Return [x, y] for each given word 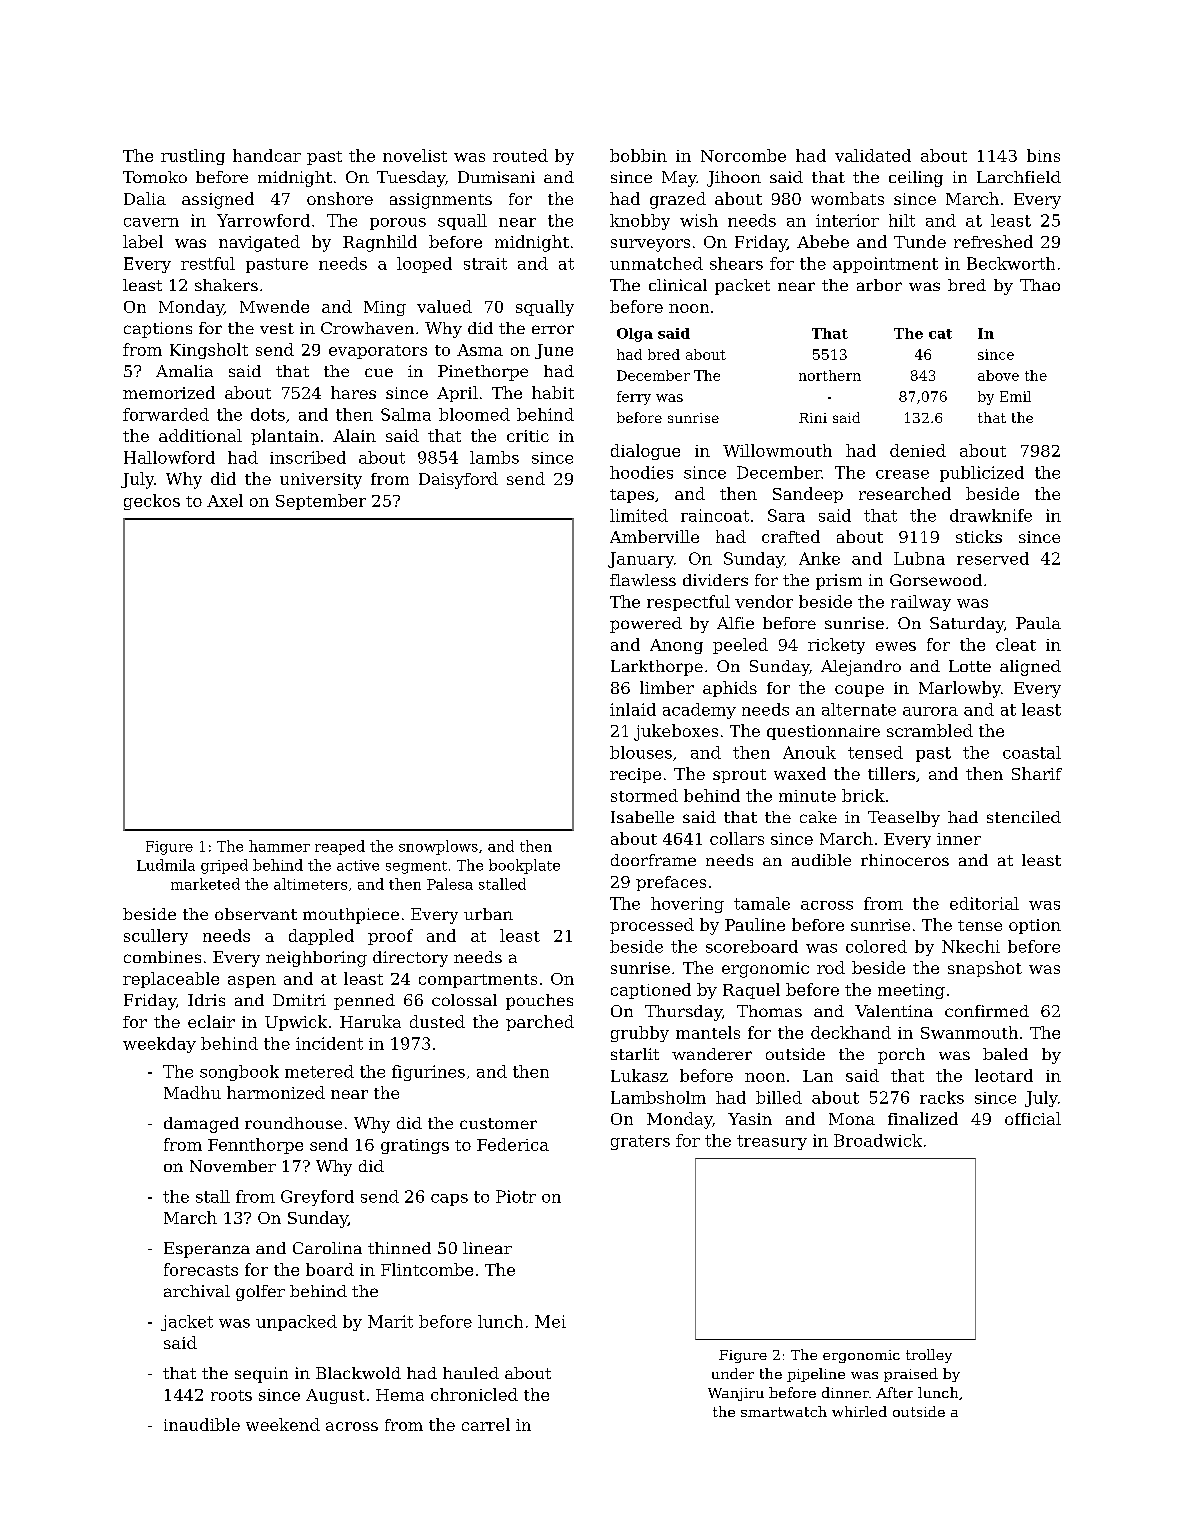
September [321, 502]
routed [520, 155]
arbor [879, 285]
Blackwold [358, 1373]
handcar [267, 155]
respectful [688, 603]
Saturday [967, 625]
